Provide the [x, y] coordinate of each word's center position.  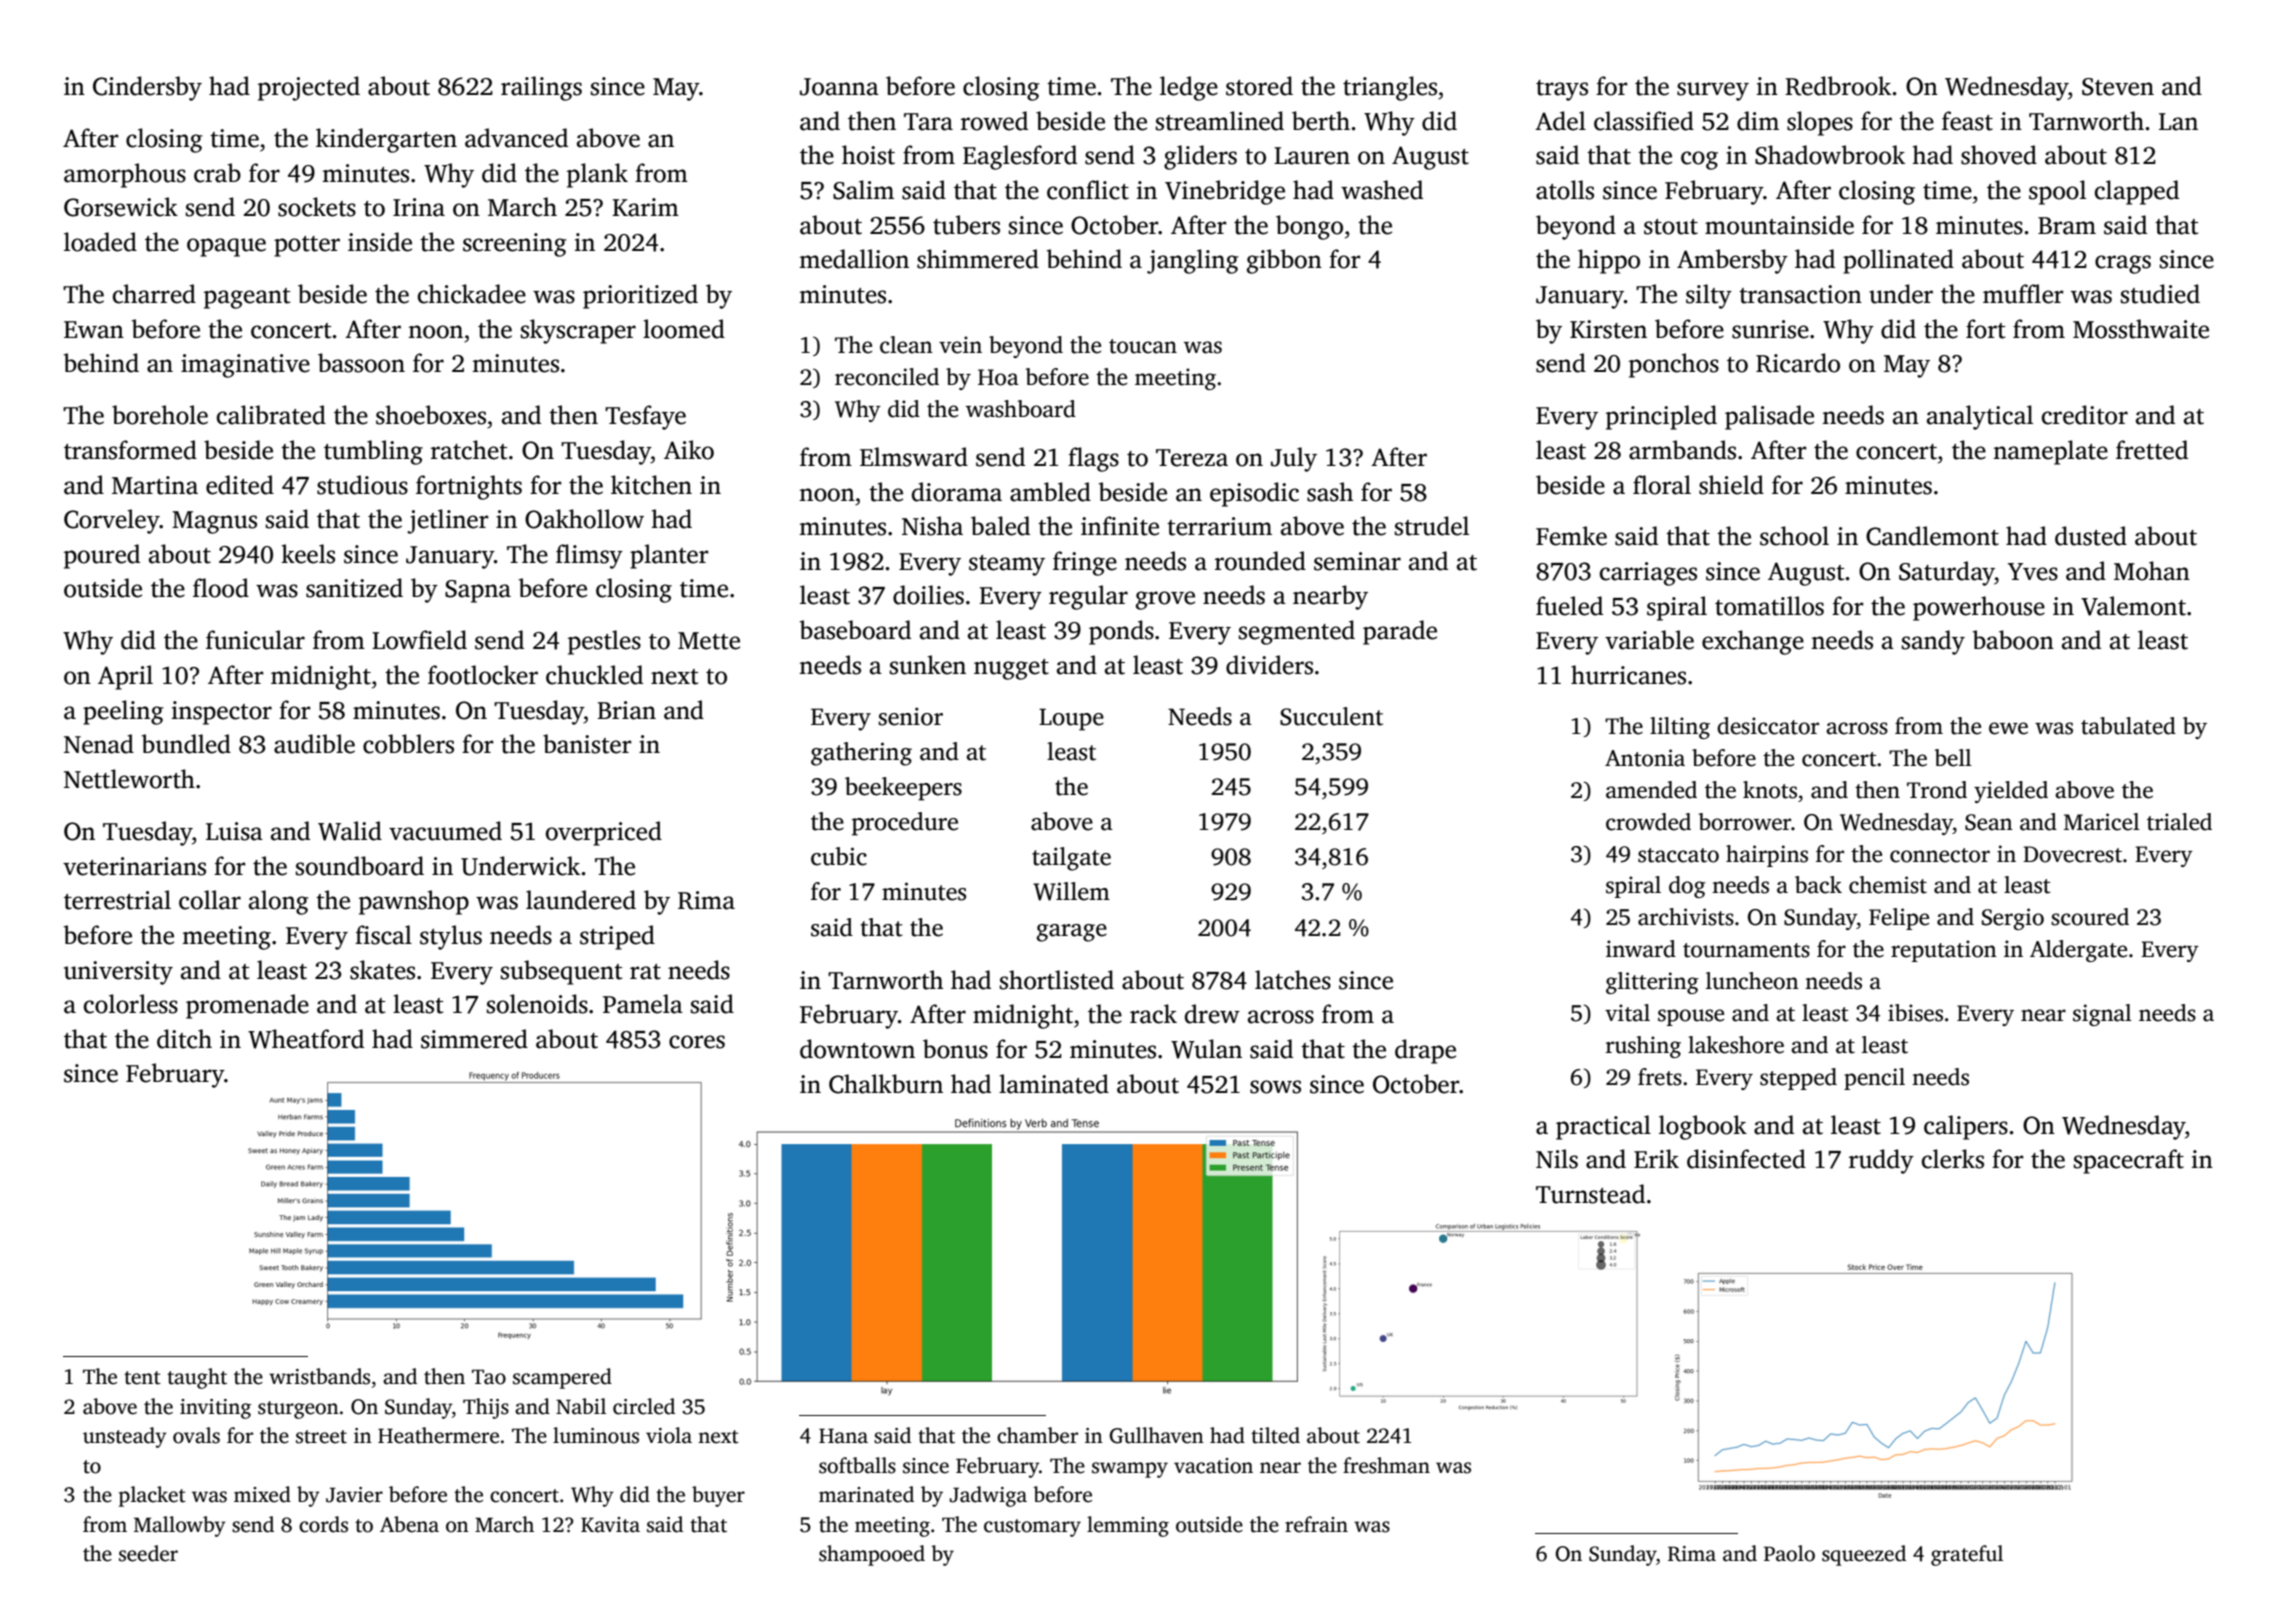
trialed [2179, 822]
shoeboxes [431, 415]
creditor [2085, 415]
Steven [2118, 87]
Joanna [839, 87]
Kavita [610, 1525]
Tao [489, 1377]
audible [314, 744]
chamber [1037, 1435]
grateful [1967, 1555]
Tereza [1192, 458]
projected [309, 88]
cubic [839, 856]
